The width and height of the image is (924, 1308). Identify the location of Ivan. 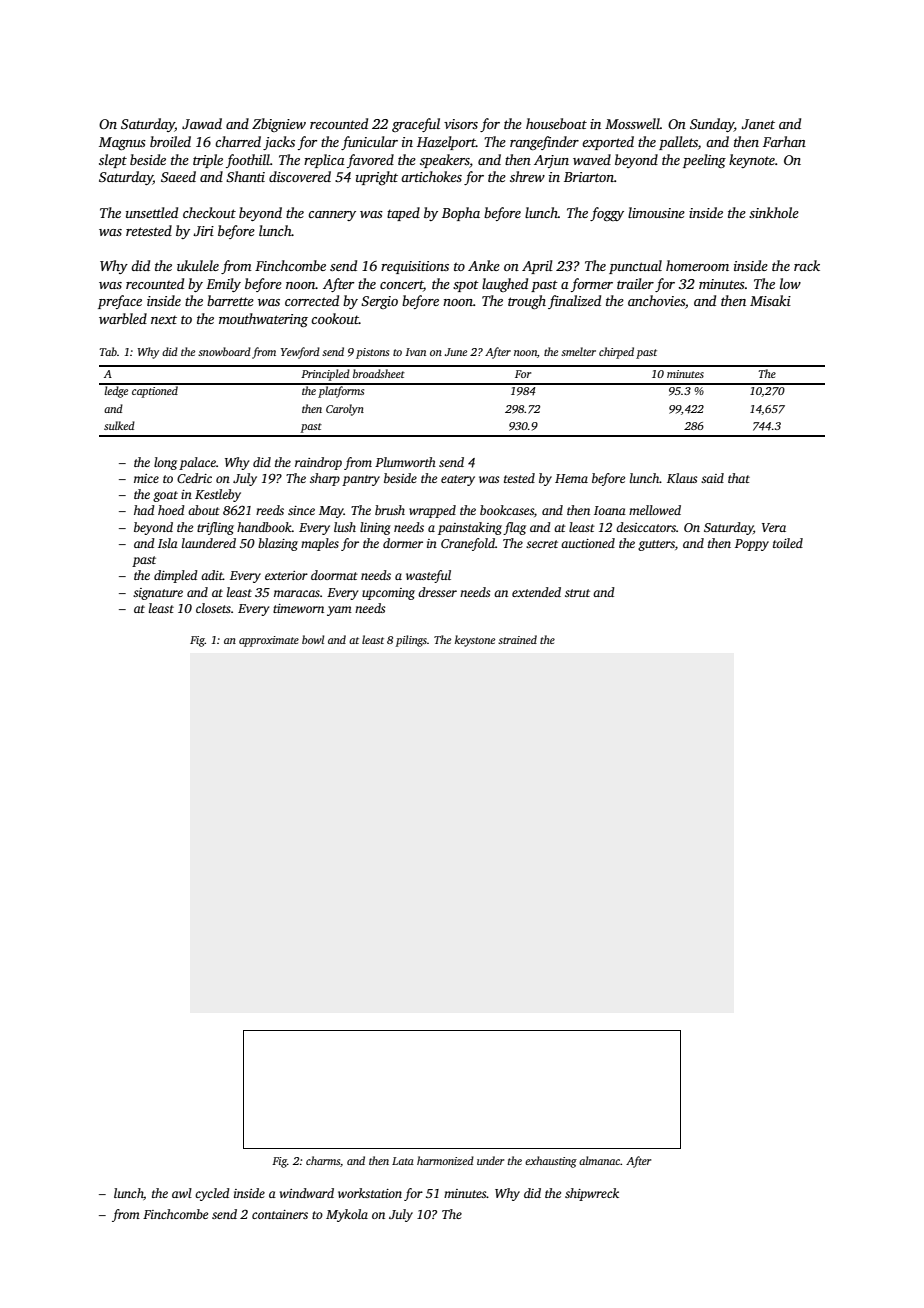
(415, 352).
